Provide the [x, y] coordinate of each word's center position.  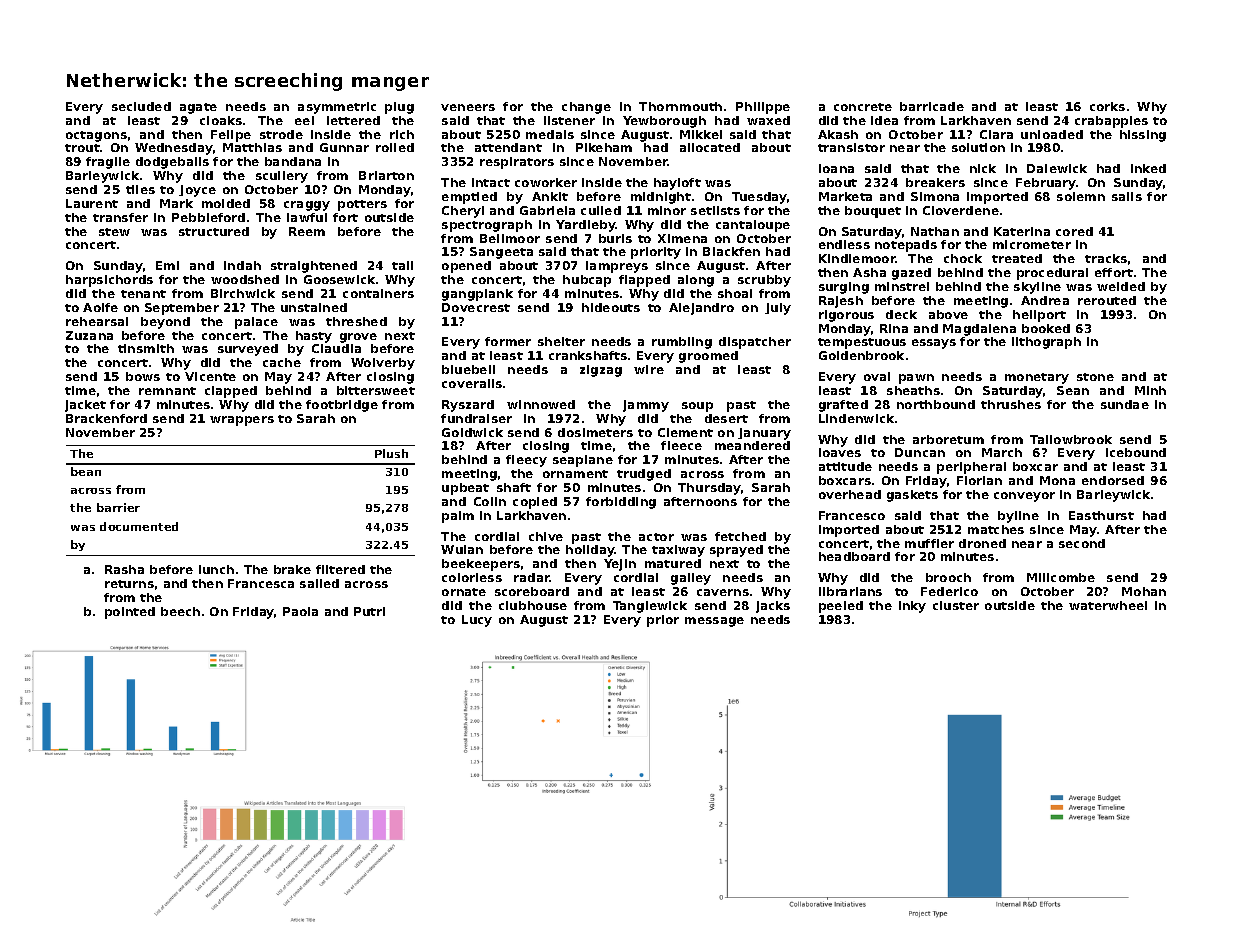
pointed [130, 613]
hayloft [677, 184]
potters [362, 205]
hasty [314, 337]
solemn [1081, 196]
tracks [1106, 258]
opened [466, 267]
